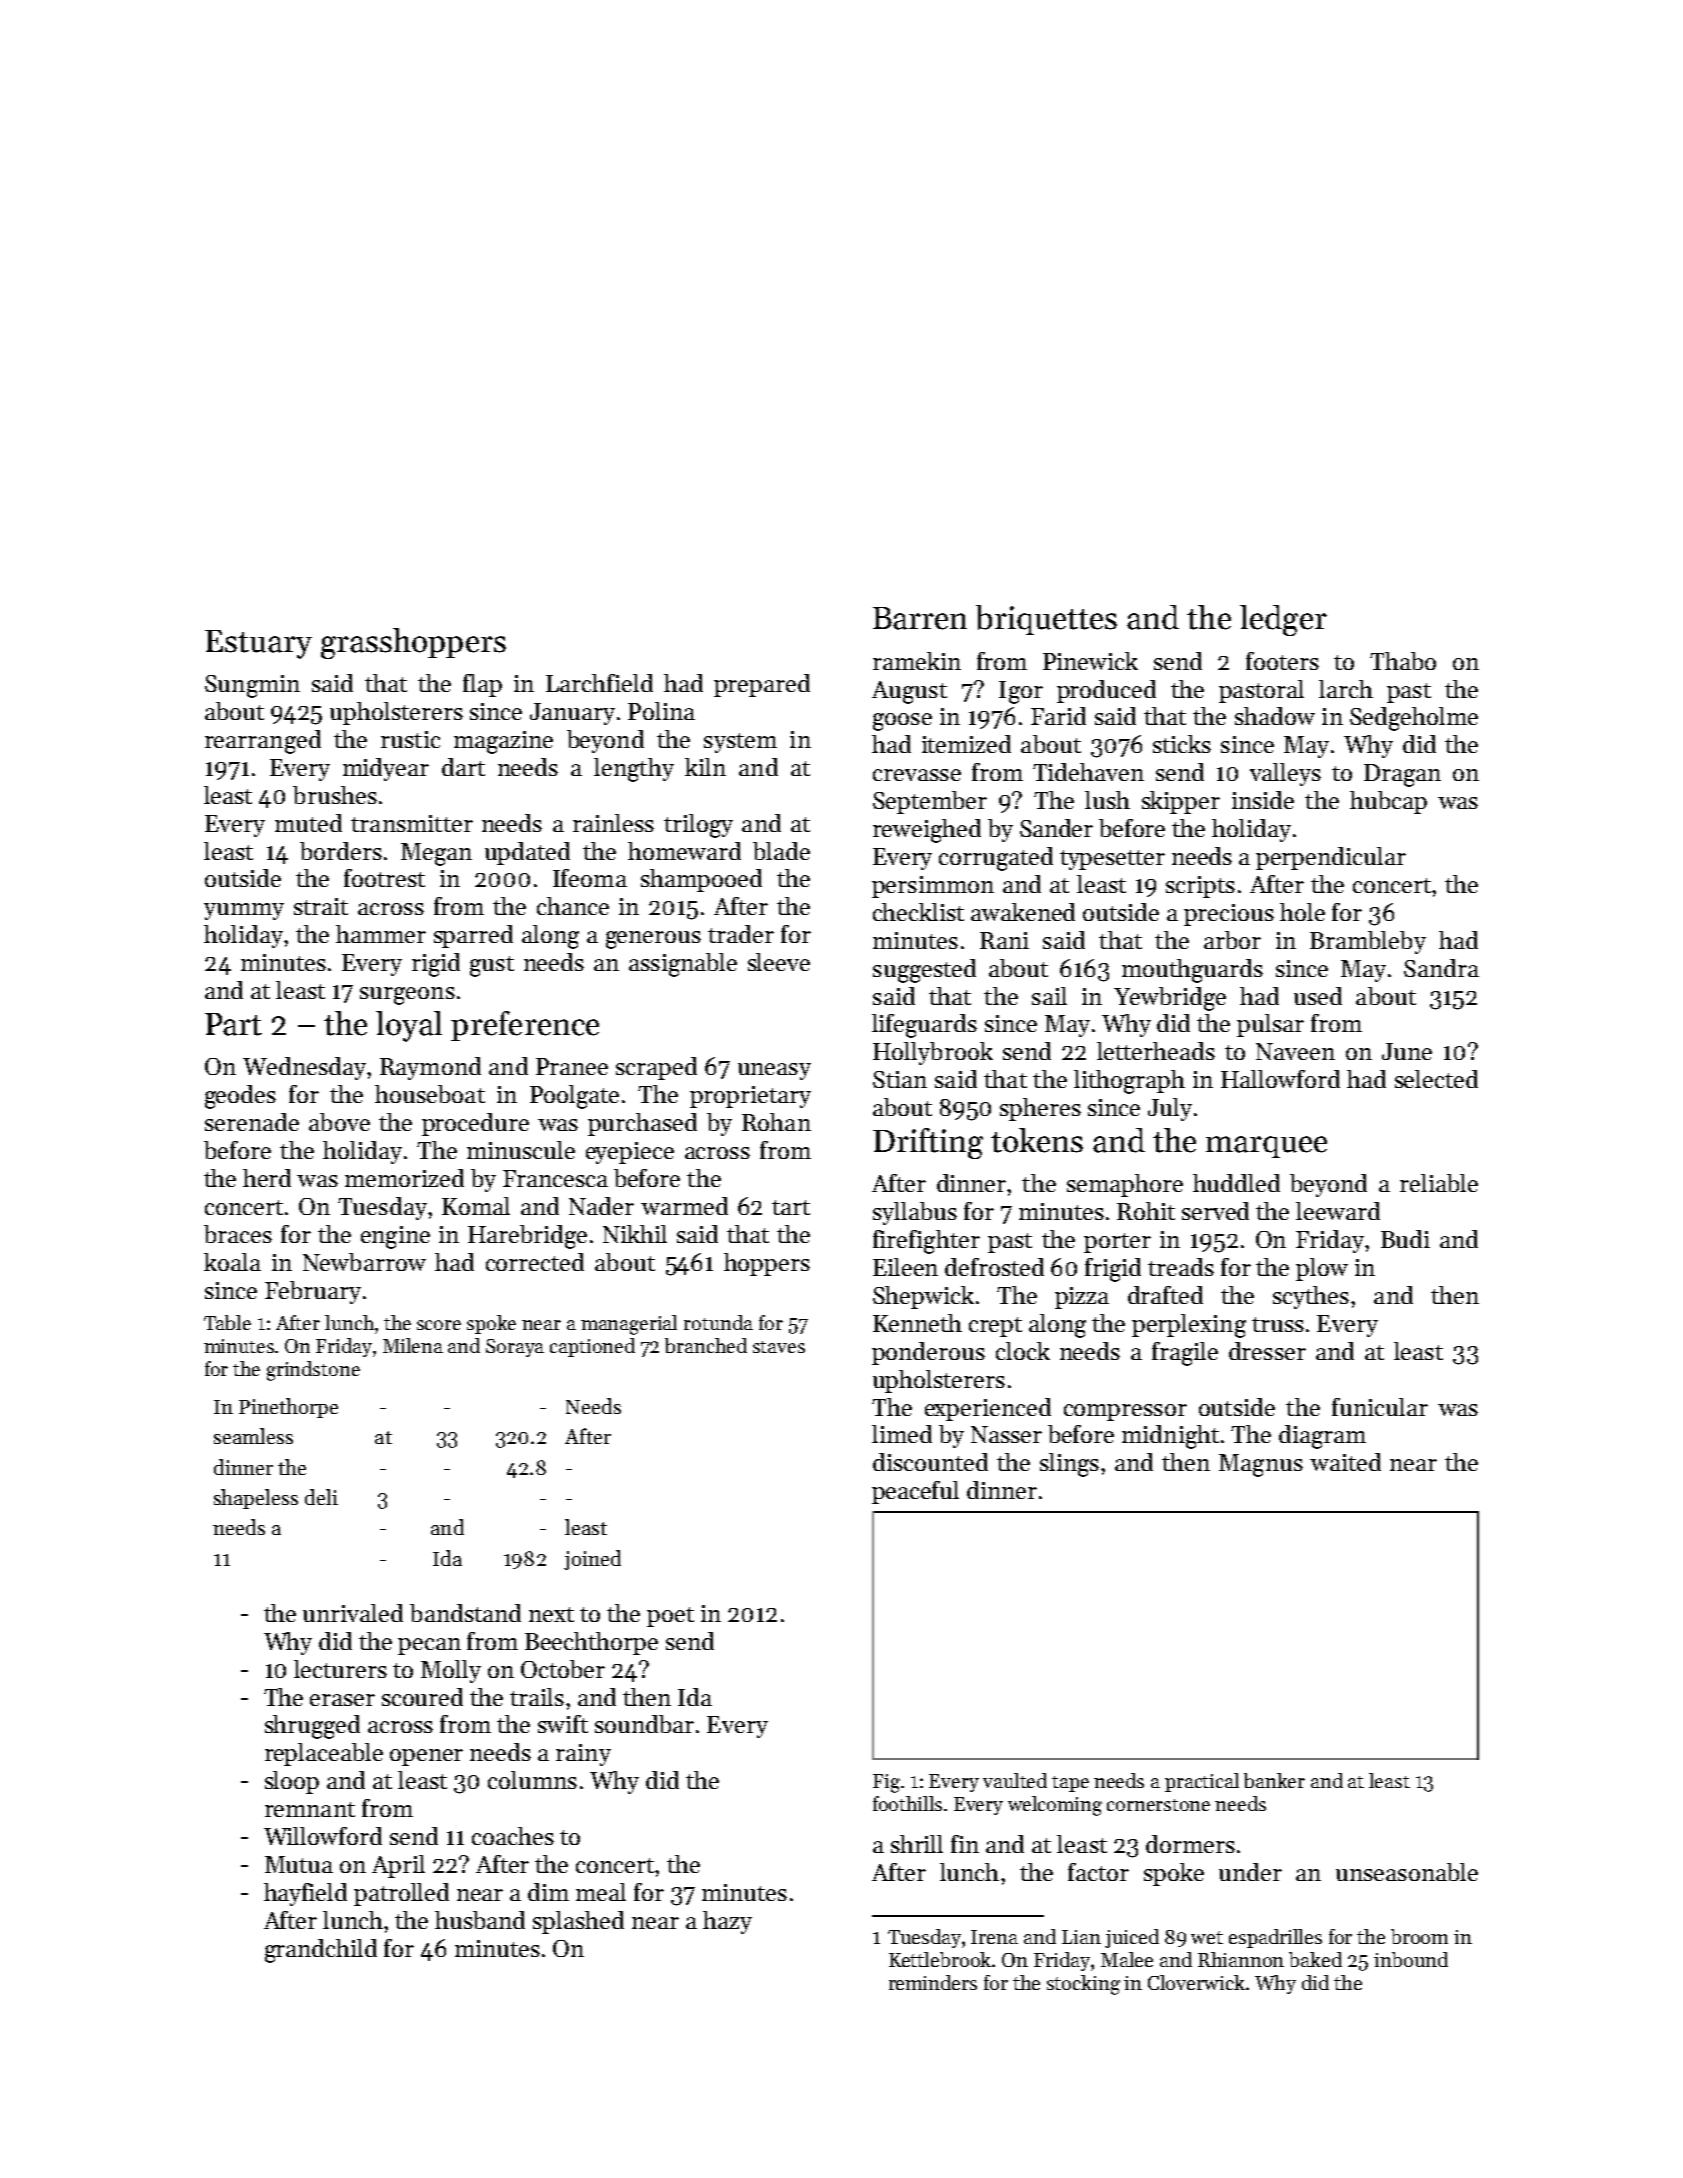 The height and width of the page is (2178, 1683). I want to click on flap, so click(482, 685).
